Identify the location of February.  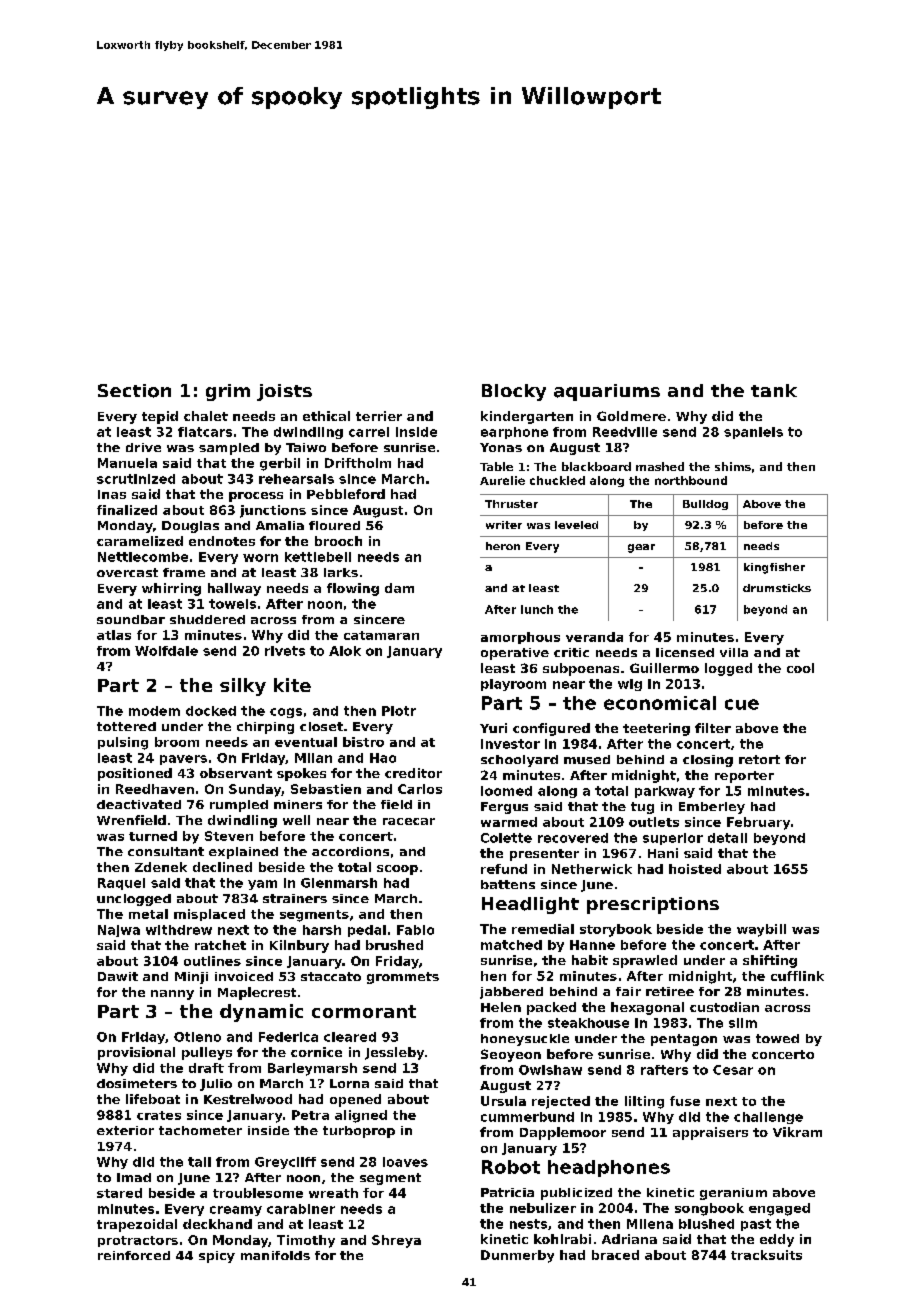
(758, 823).
